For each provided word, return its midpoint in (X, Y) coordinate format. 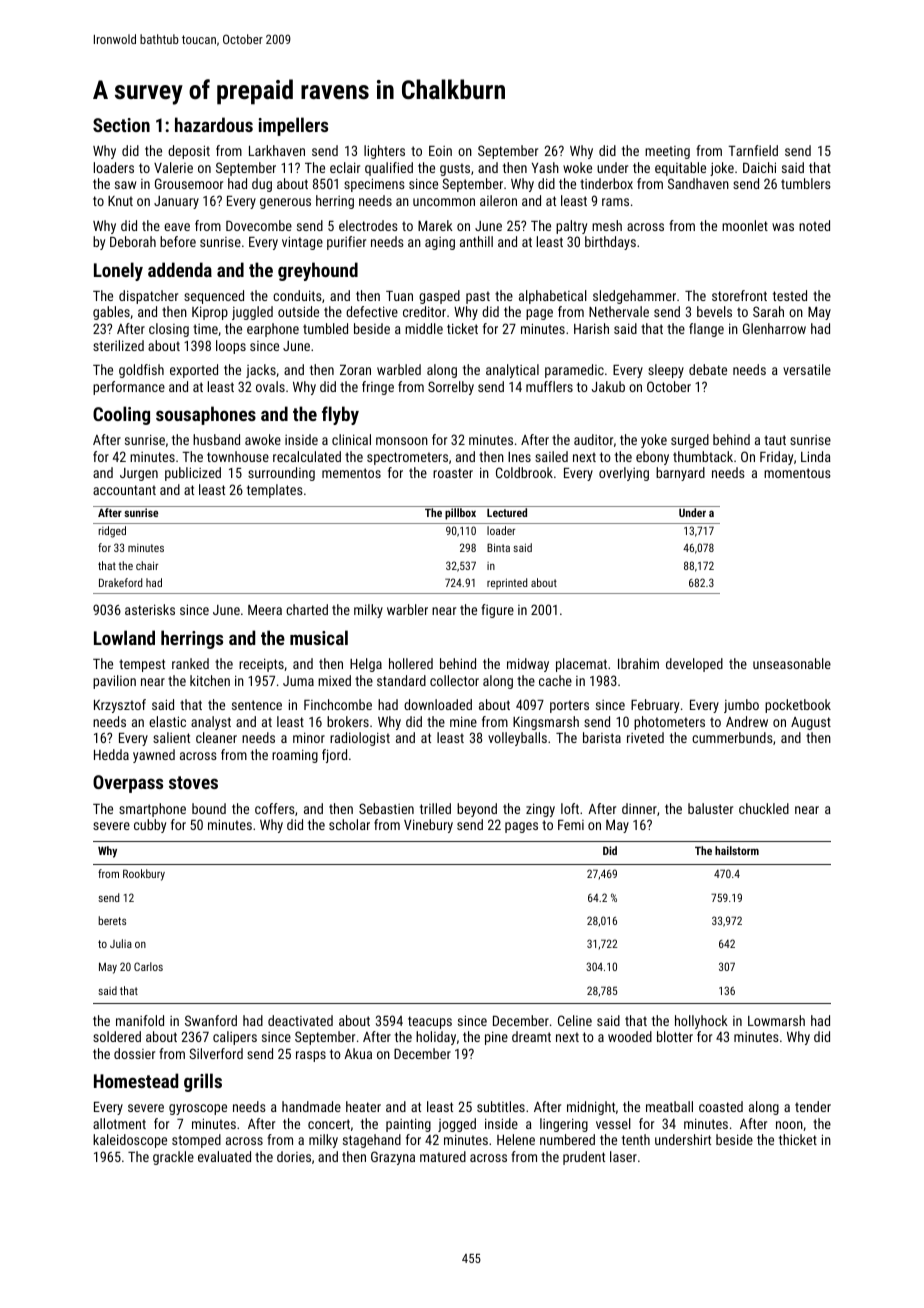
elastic (167, 721)
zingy (540, 810)
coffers (275, 808)
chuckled (764, 808)
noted (814, 225)
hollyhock (701, 1022)
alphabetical (553, 297)
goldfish (141, 371)
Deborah (133, 241)
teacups (430, 1022)
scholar (349, 824)
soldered (117, 1036)
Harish (591, 328)
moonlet (745, 225)
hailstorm (737, 850)
